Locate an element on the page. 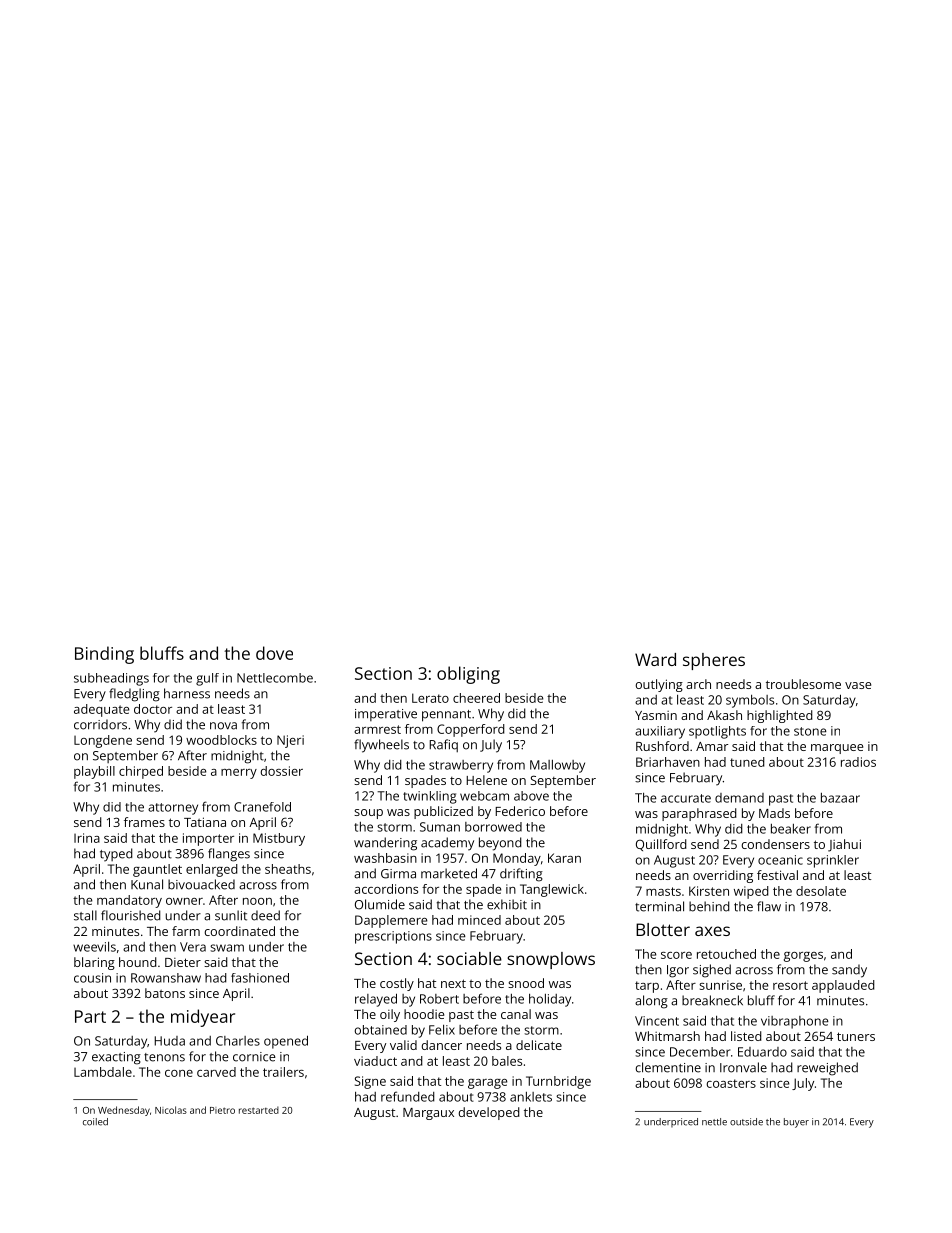 The height and width of the document is (1233, 952). coiled is located at coordinates (95, 1122).
